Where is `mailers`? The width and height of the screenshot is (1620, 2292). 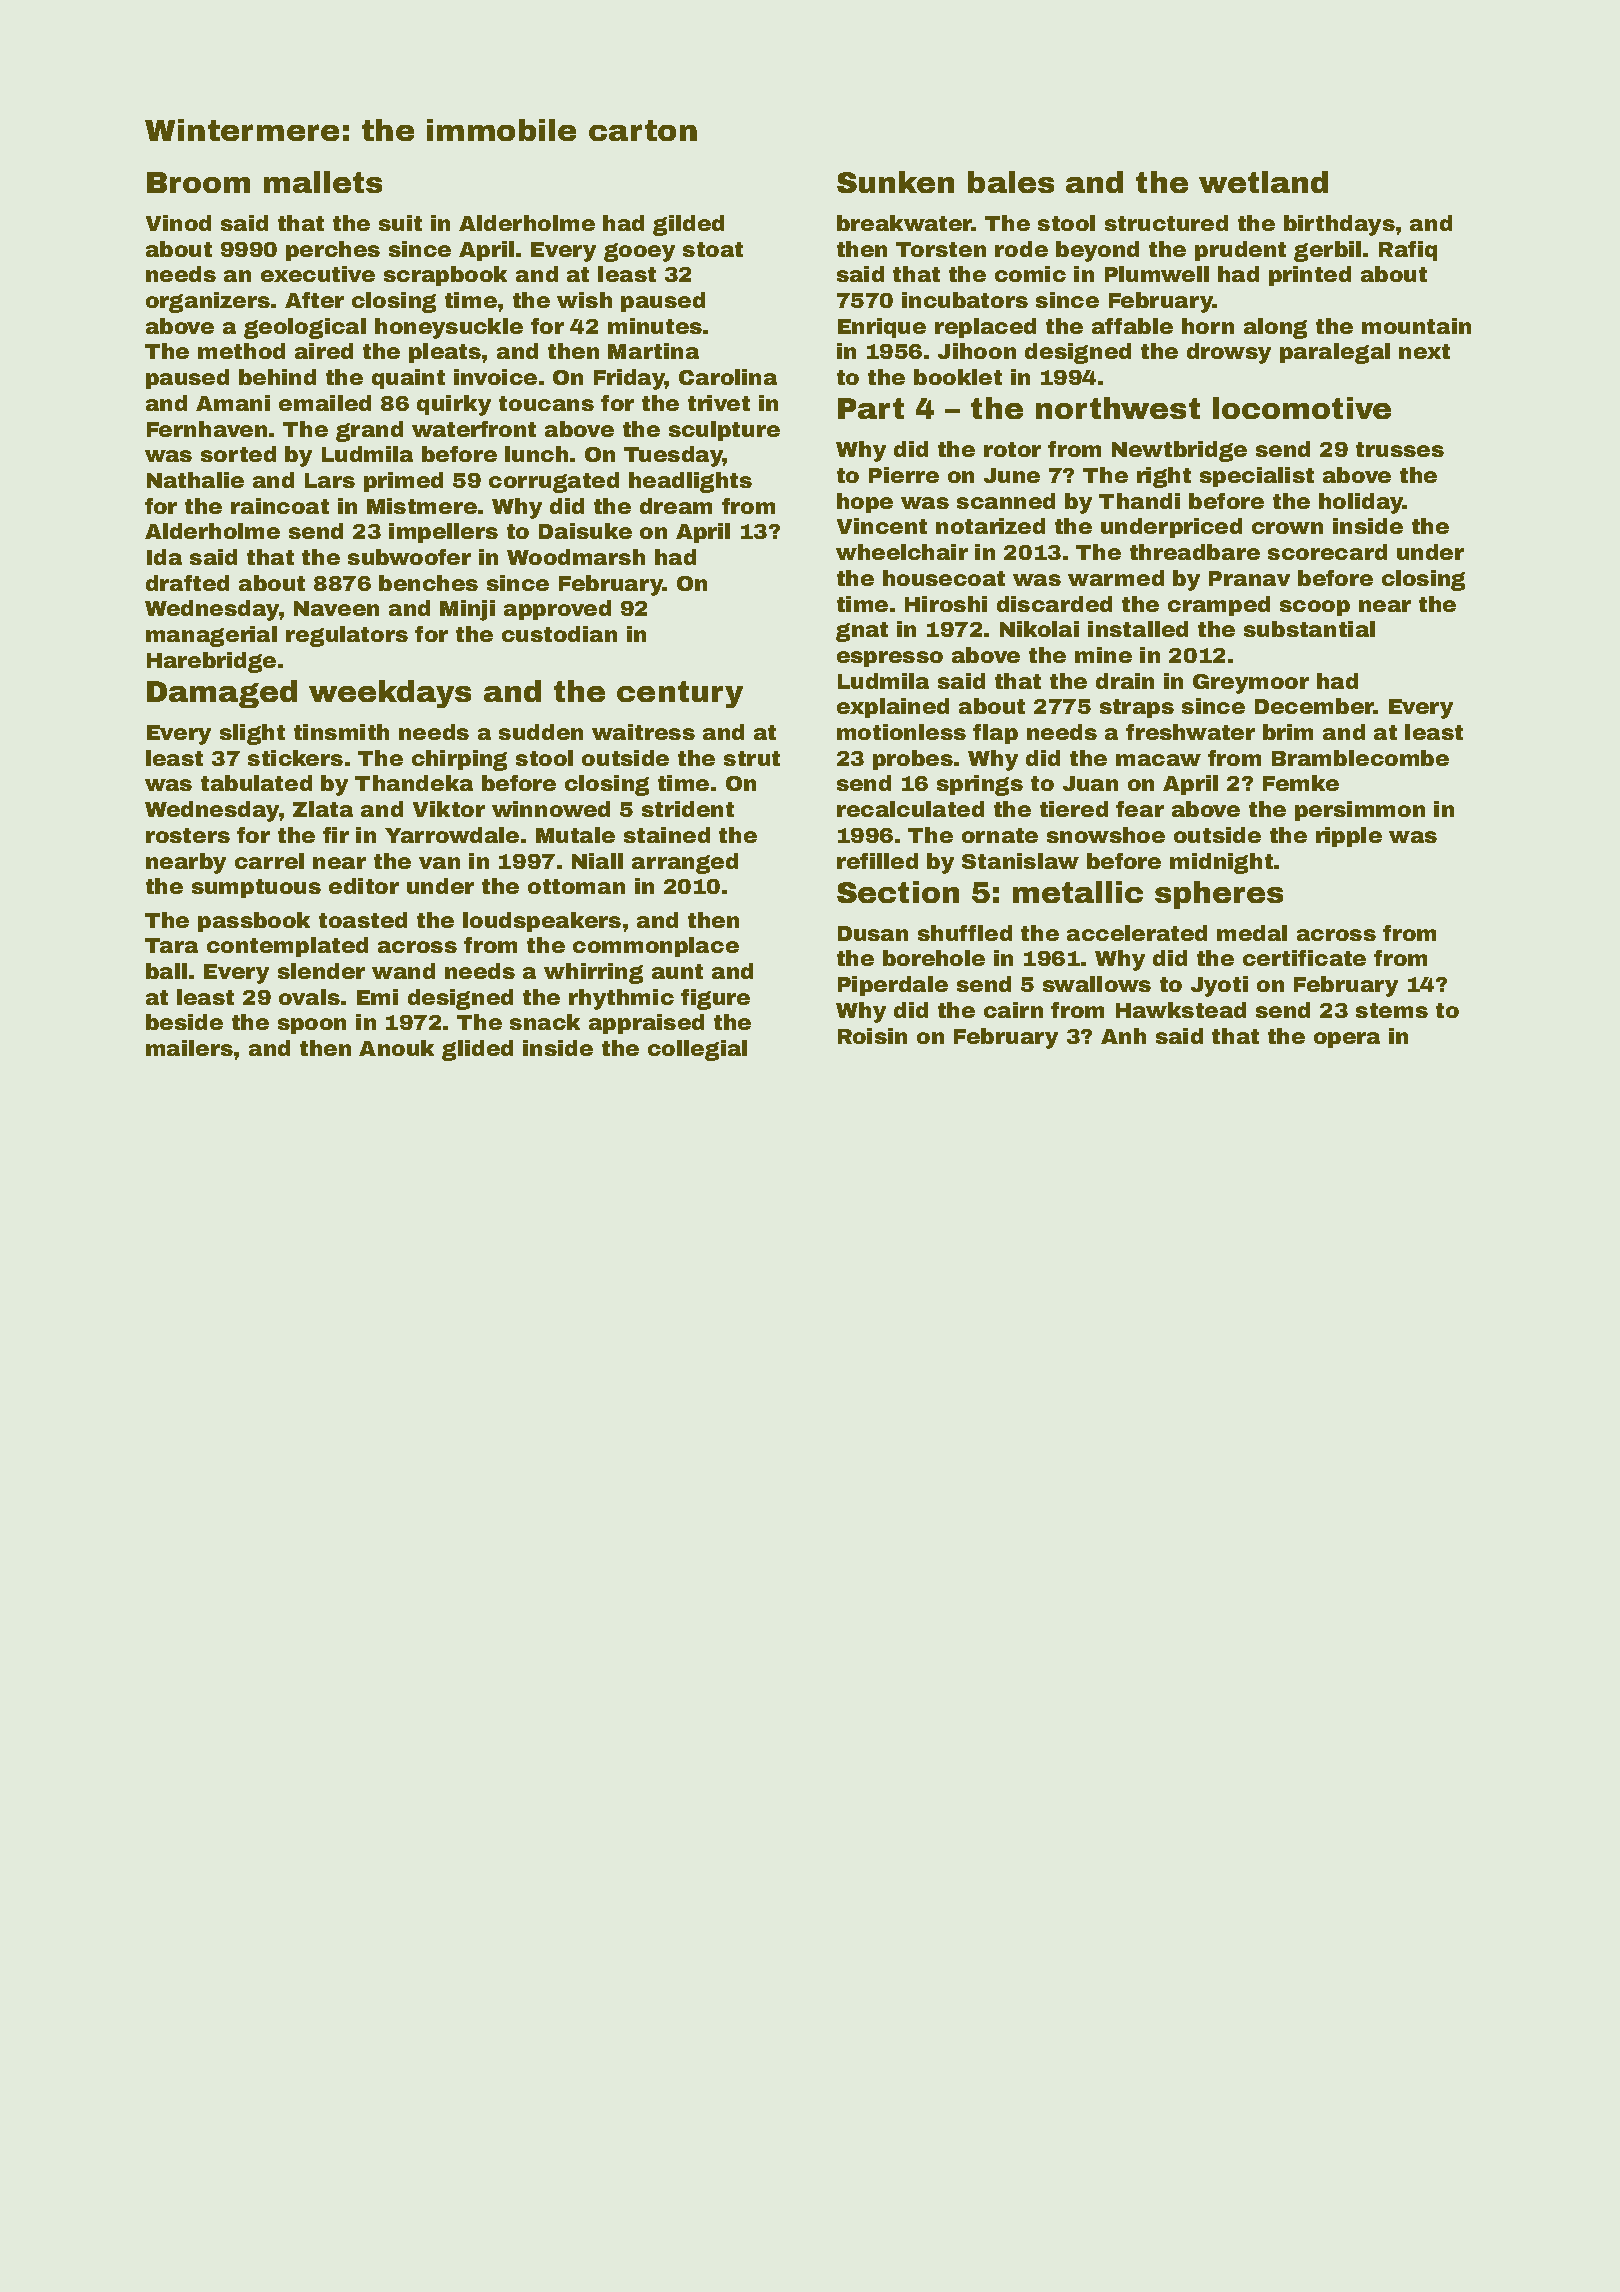 mailers is located at coordinates (189, 1048).
